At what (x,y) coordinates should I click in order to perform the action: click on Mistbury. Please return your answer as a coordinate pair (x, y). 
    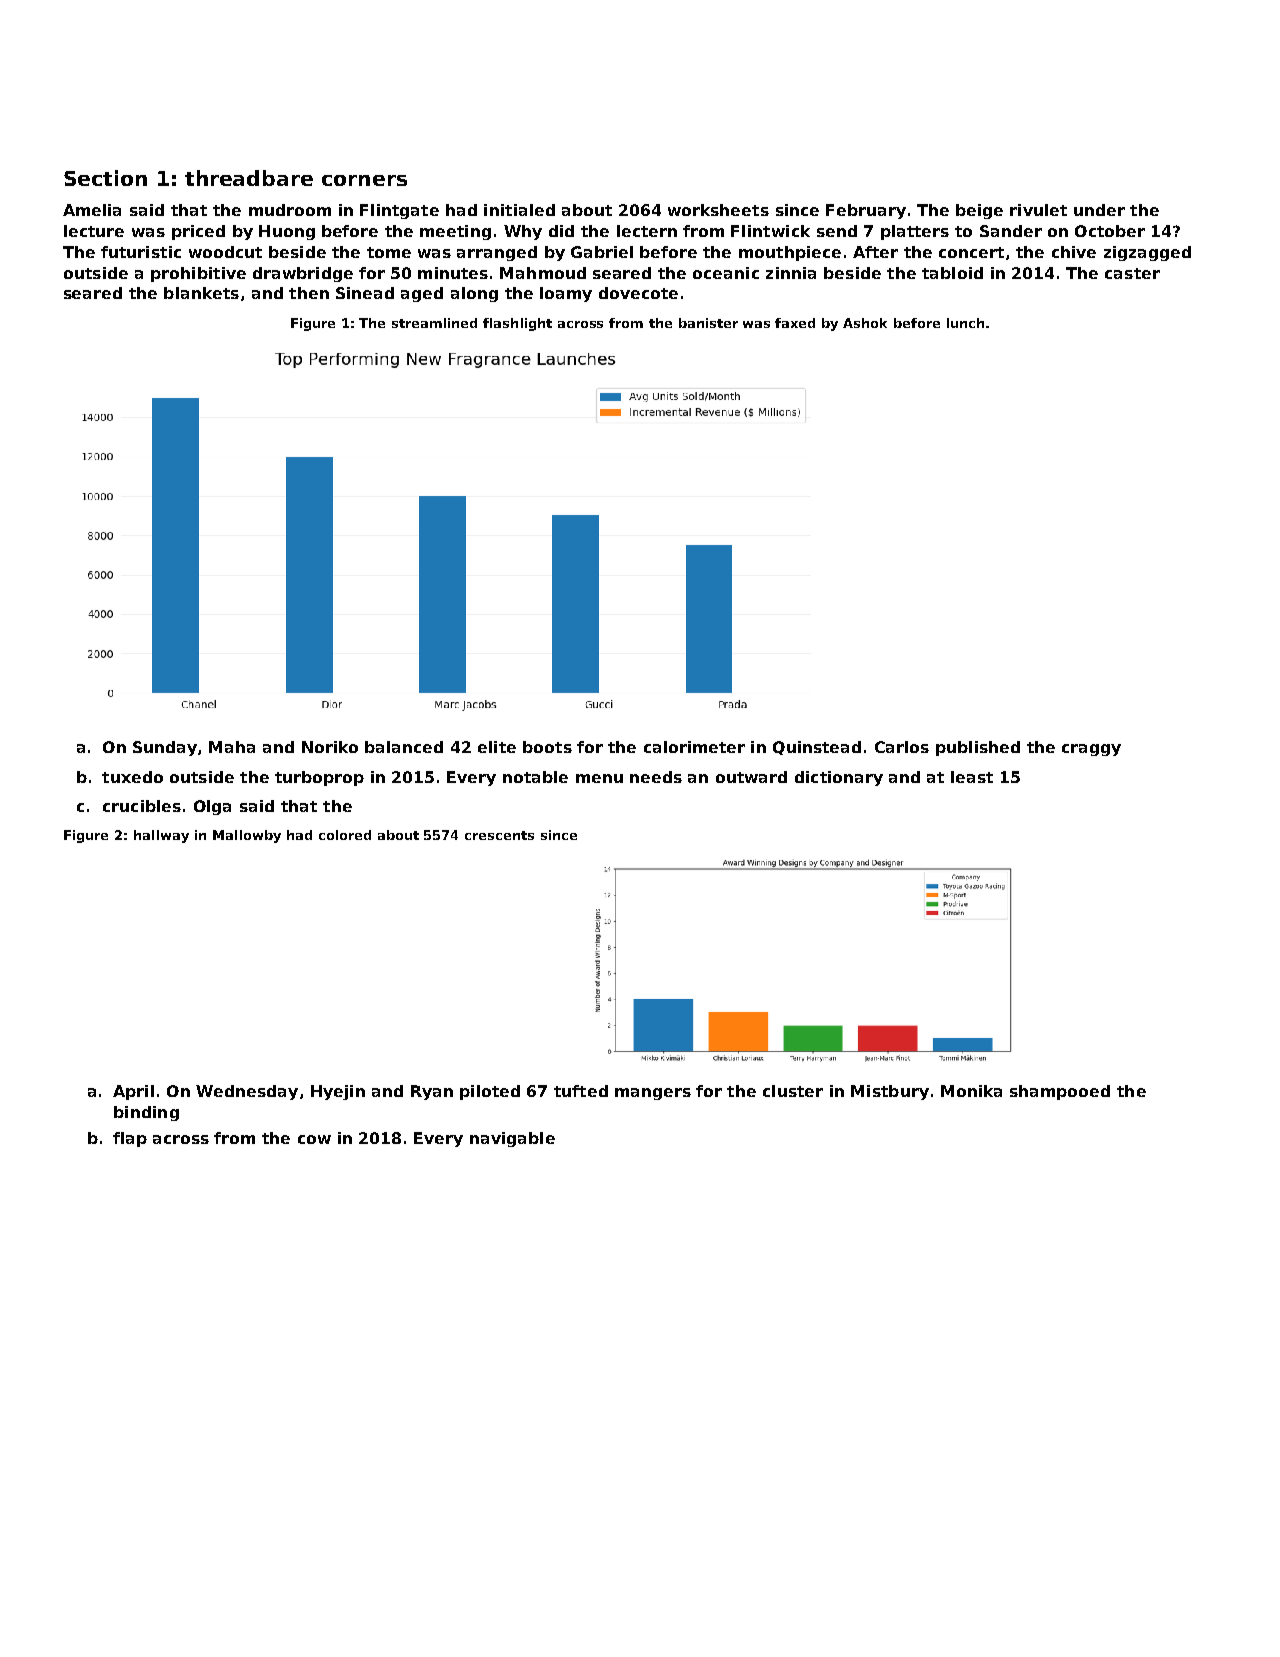
    Looking at the image, I should click on (890, 1092).
